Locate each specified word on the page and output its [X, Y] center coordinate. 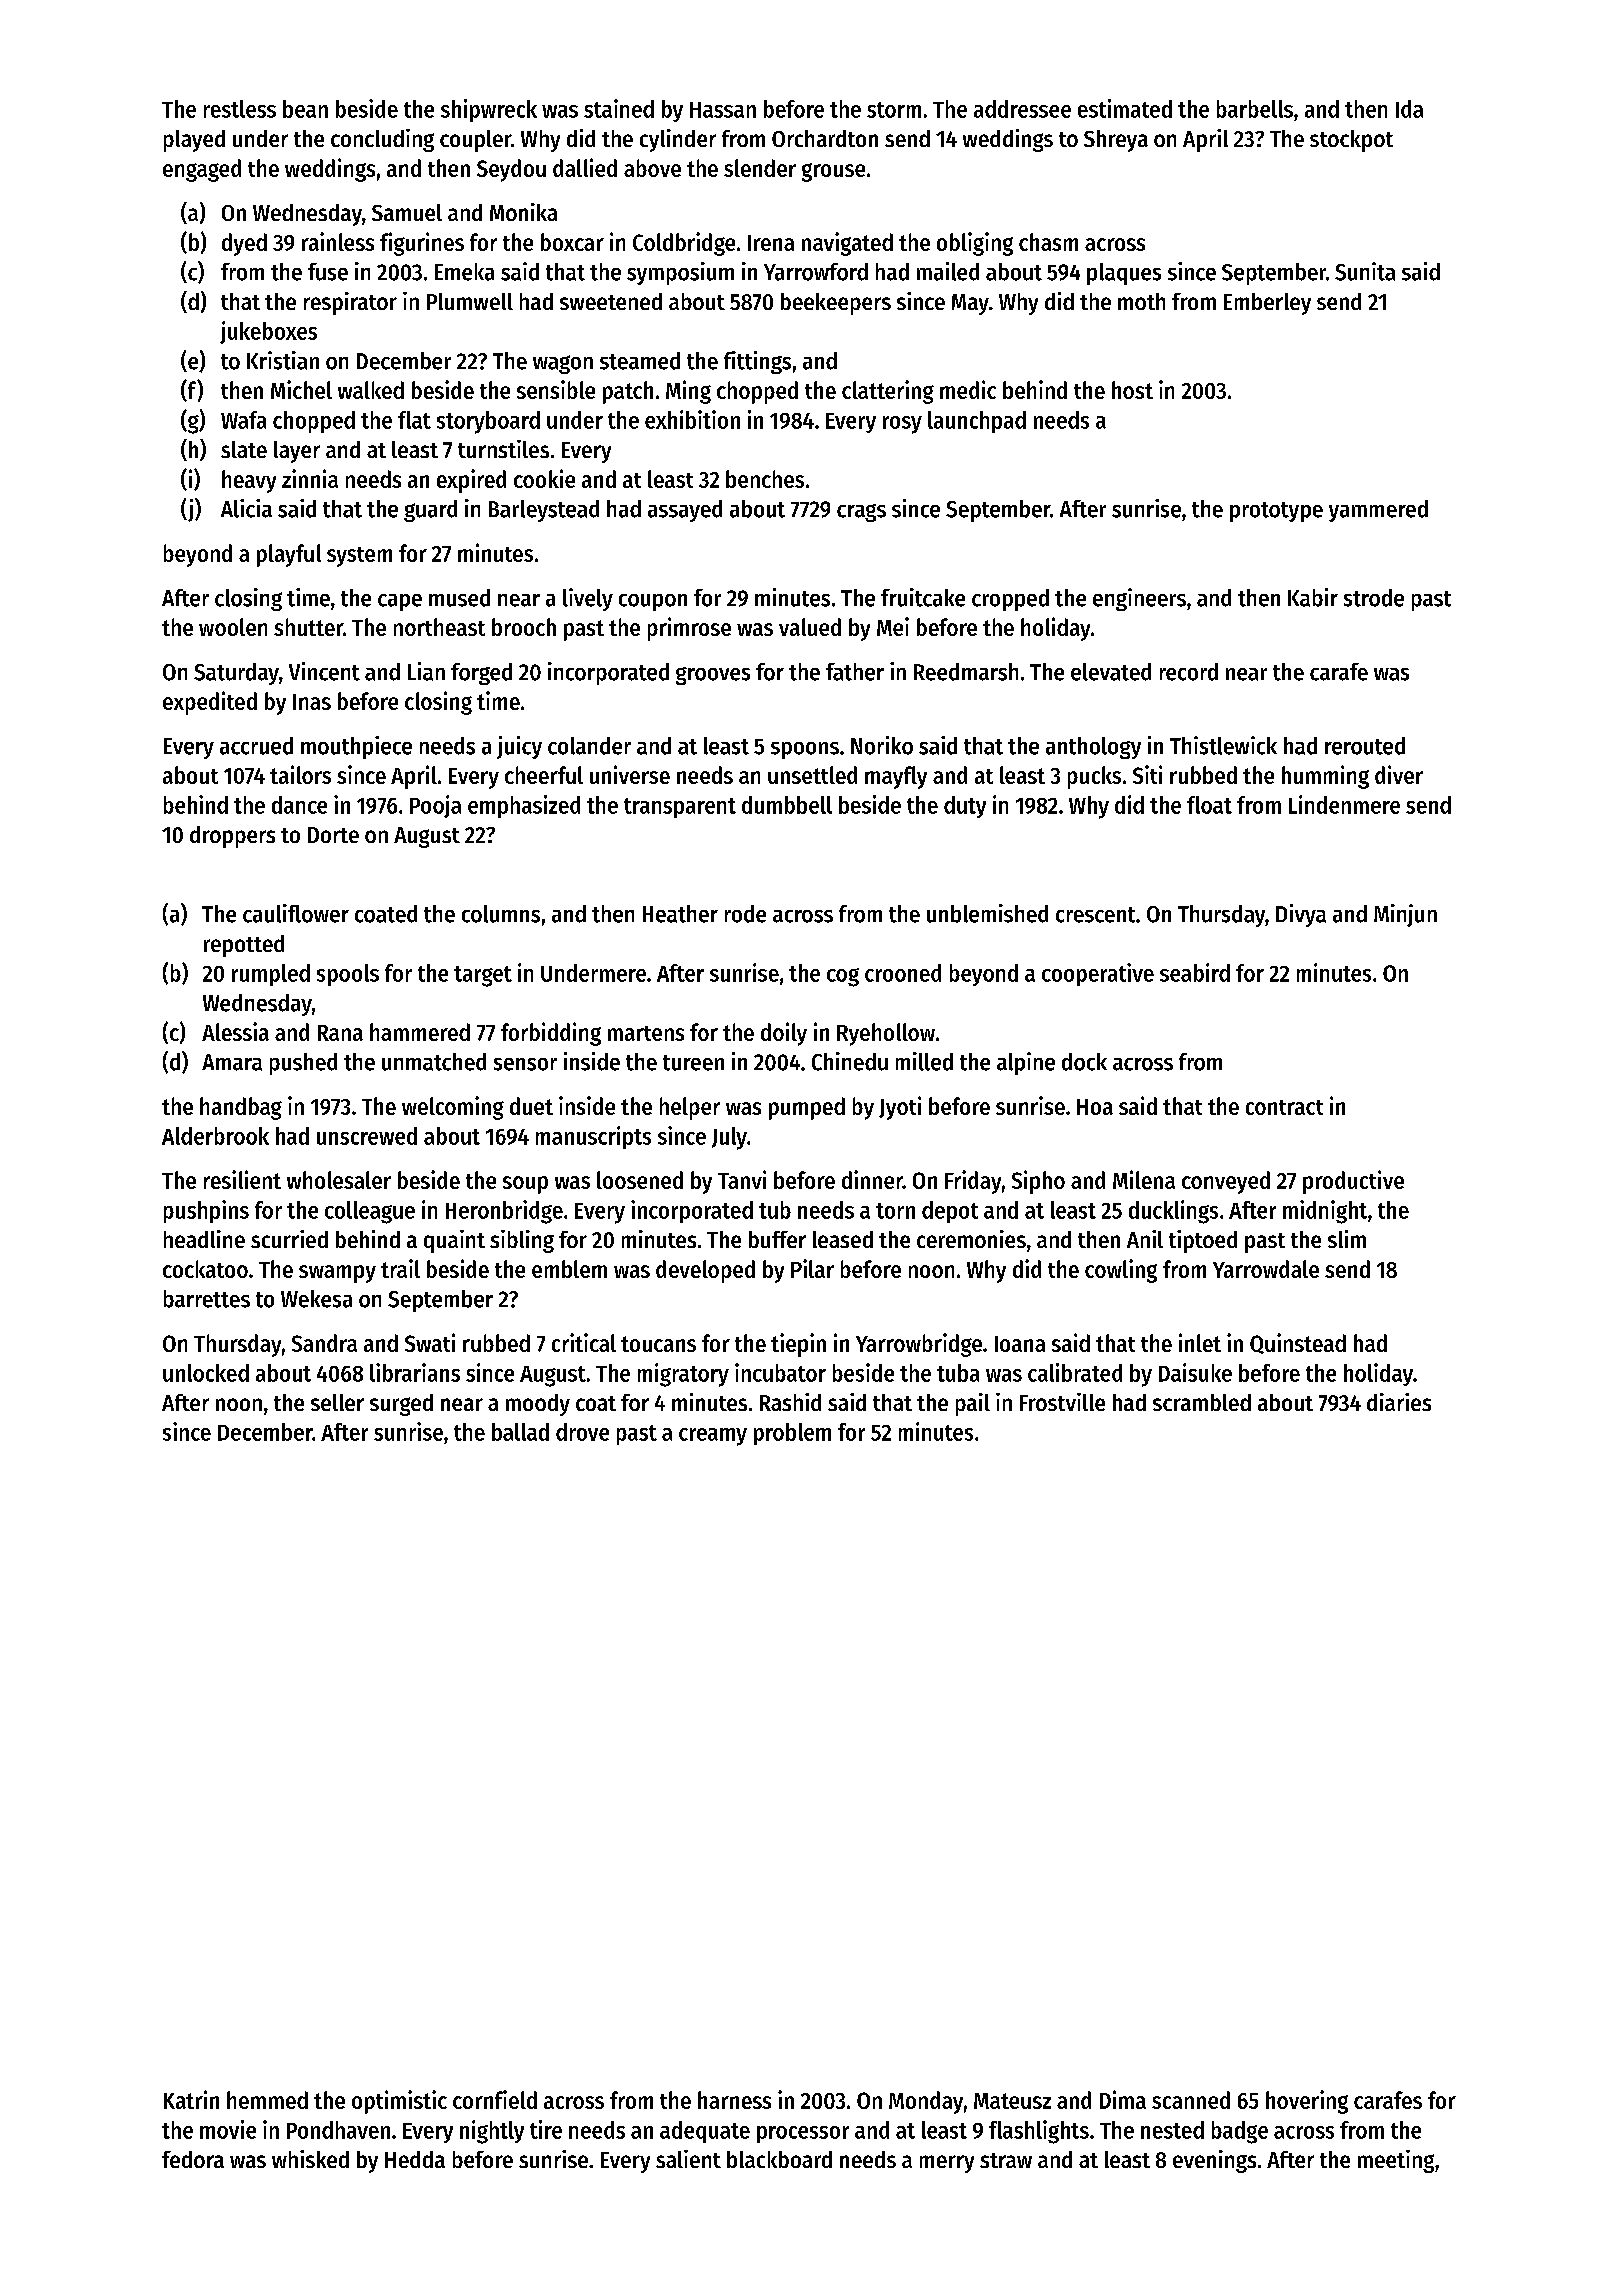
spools [348, 975]
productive [1353, 1182]
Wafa [243, 420]
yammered [1378, 511]
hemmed [267, 2100]
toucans [658, 1344]
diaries [1399, 1402]
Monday [926, 2102]
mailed [948, 271]
